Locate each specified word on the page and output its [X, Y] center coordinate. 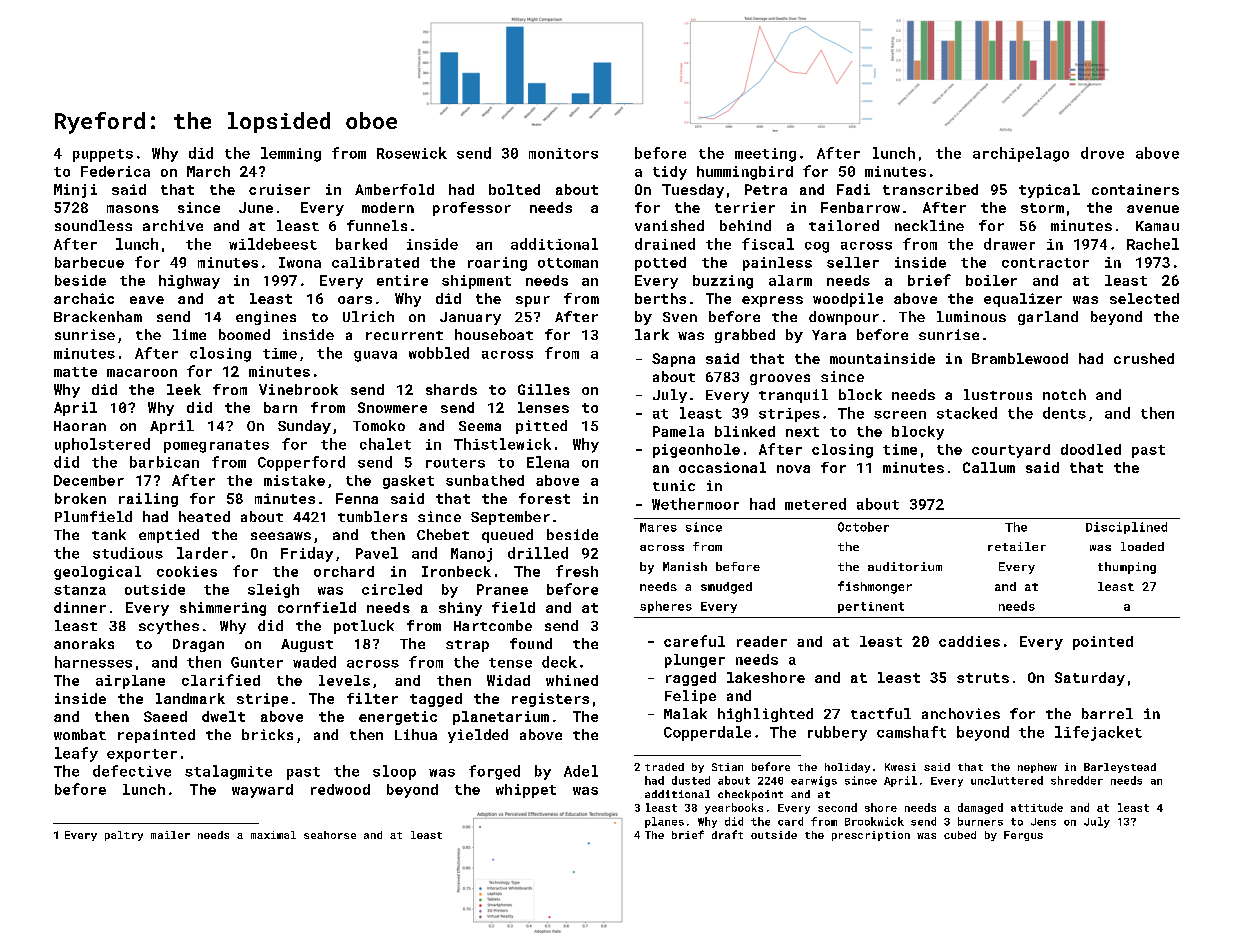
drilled [538, 553]
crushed [1144, 358]
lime [189, 334]
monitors [563, 153]
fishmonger [875, 587]
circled [392, 589]
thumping [1127, 568]
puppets [103, 155]
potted [660, 264]
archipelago [1021, 154]
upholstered [102, 445]
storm [1042, 208]
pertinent [871, 607]
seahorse [330, 835]
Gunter [257, 662]
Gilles [544, 389]
